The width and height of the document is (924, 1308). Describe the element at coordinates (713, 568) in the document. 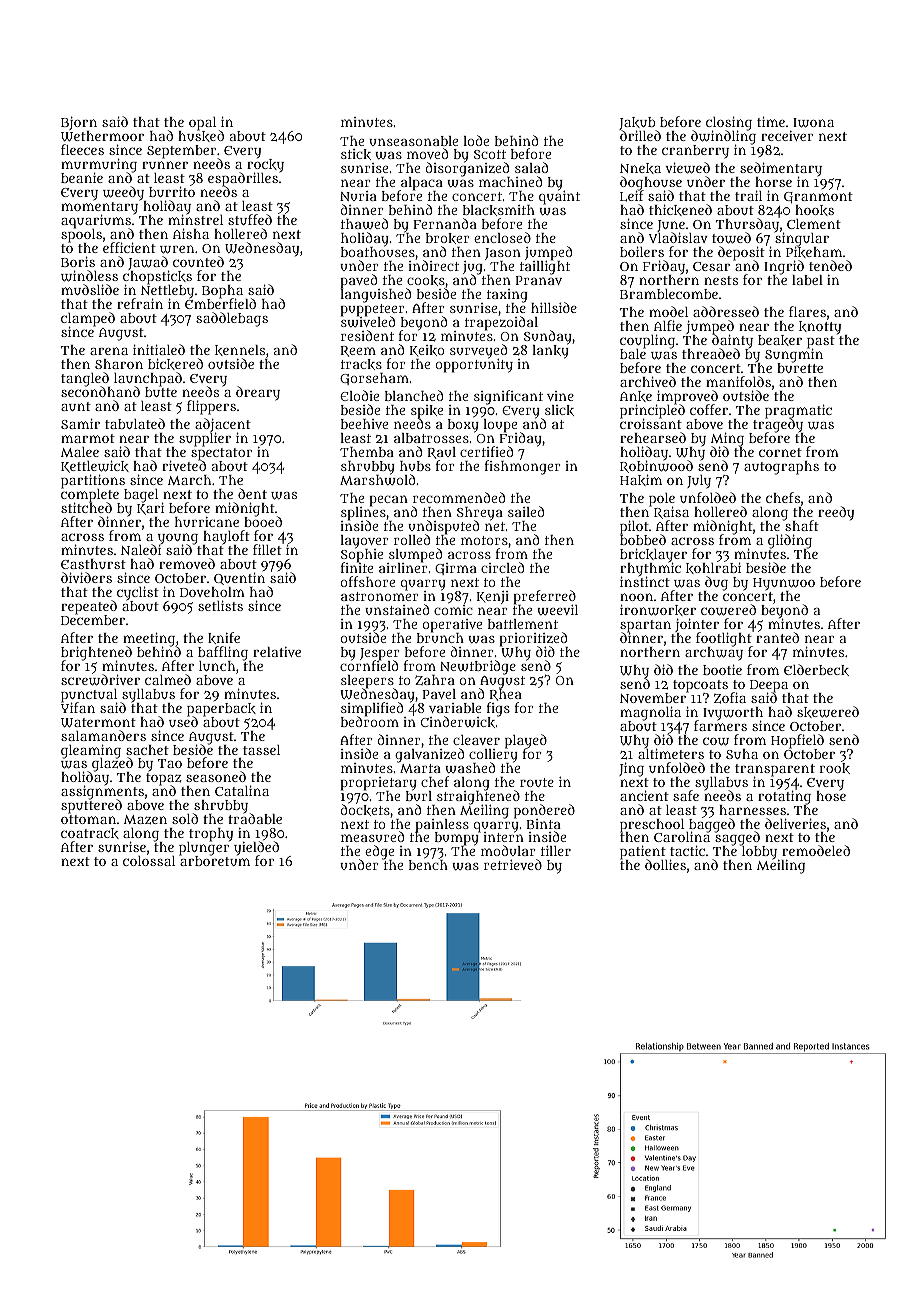

I see `kohlrabi` at that location.
